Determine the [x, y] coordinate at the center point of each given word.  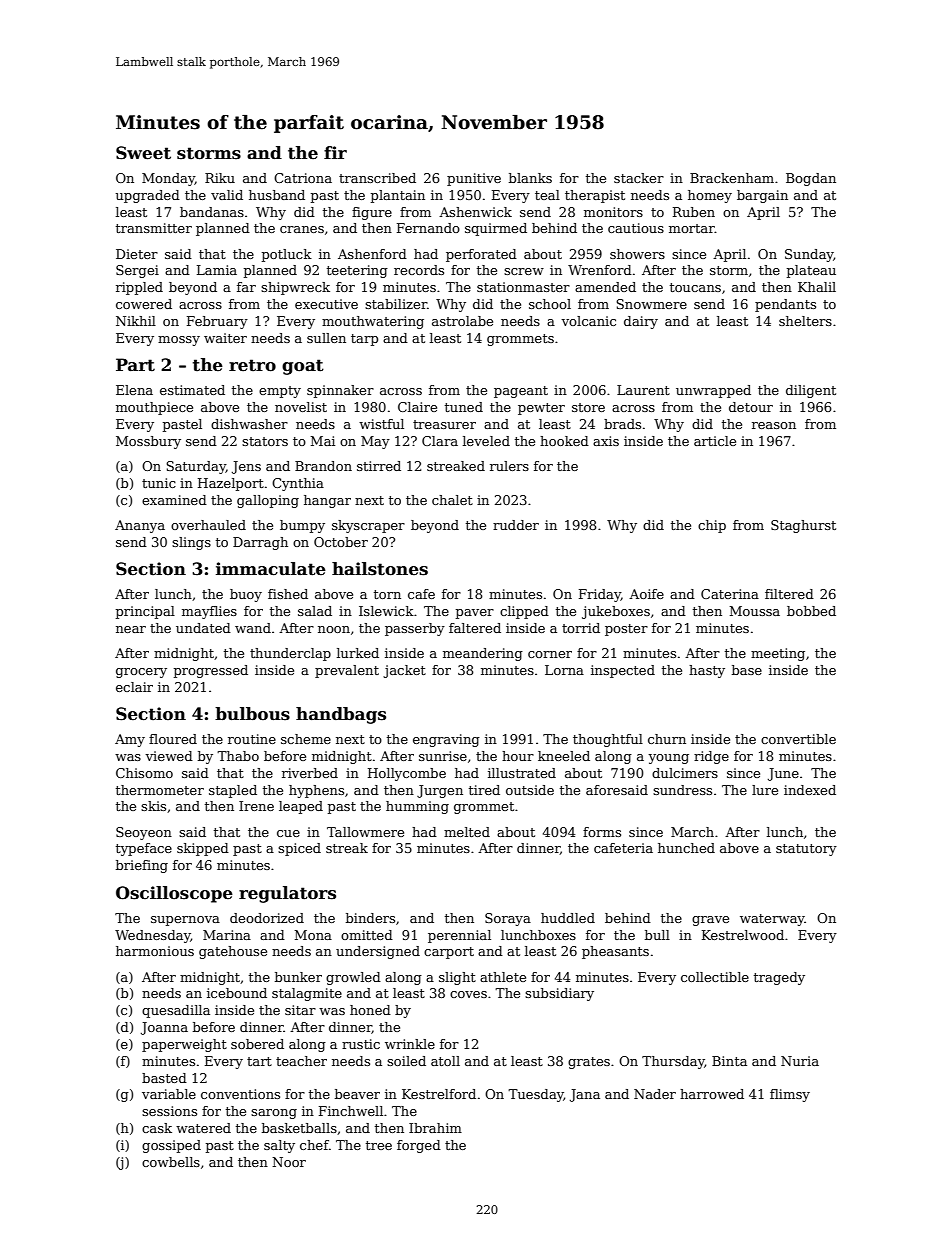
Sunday [809, 255]
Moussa [755, 611]
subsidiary [559, 994]
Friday [600, 595]
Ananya [140, 526]
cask [157, 1128]
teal [547, 195]
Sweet [143, 153]
